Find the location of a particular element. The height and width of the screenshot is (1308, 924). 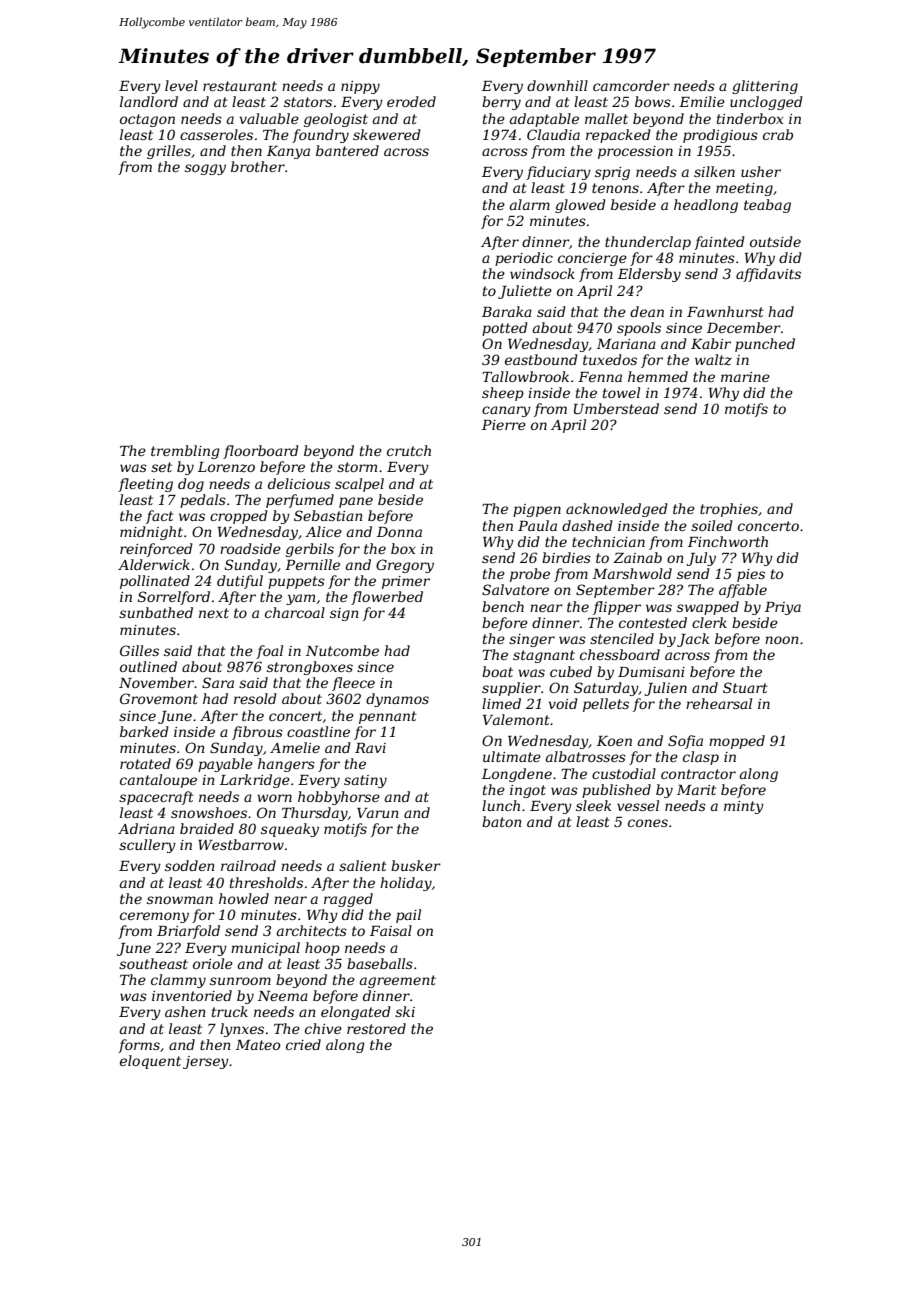

pigpen is located at coordinates (537, 510).
